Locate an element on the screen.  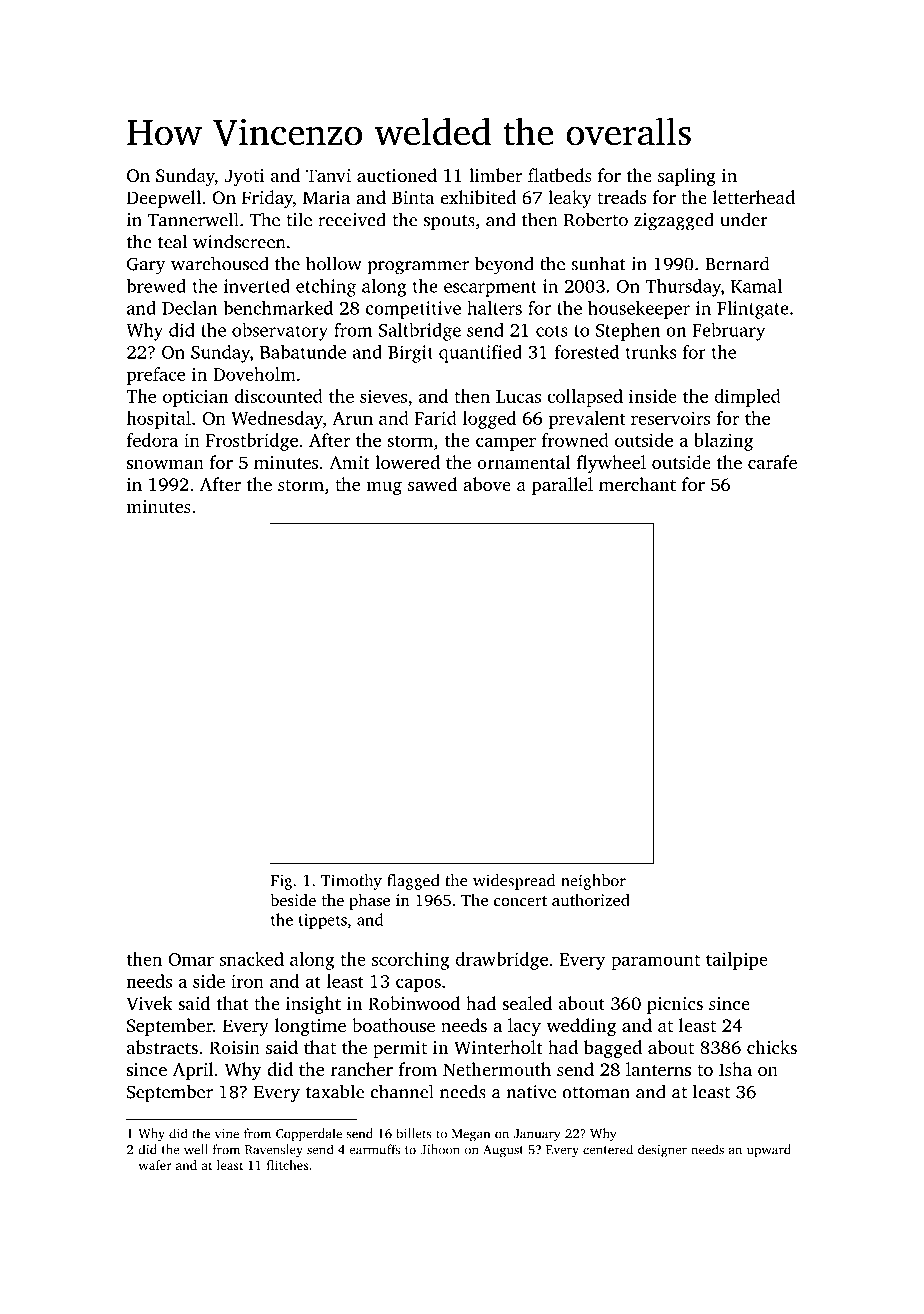
Gary is located at coordinates (146, 266).
